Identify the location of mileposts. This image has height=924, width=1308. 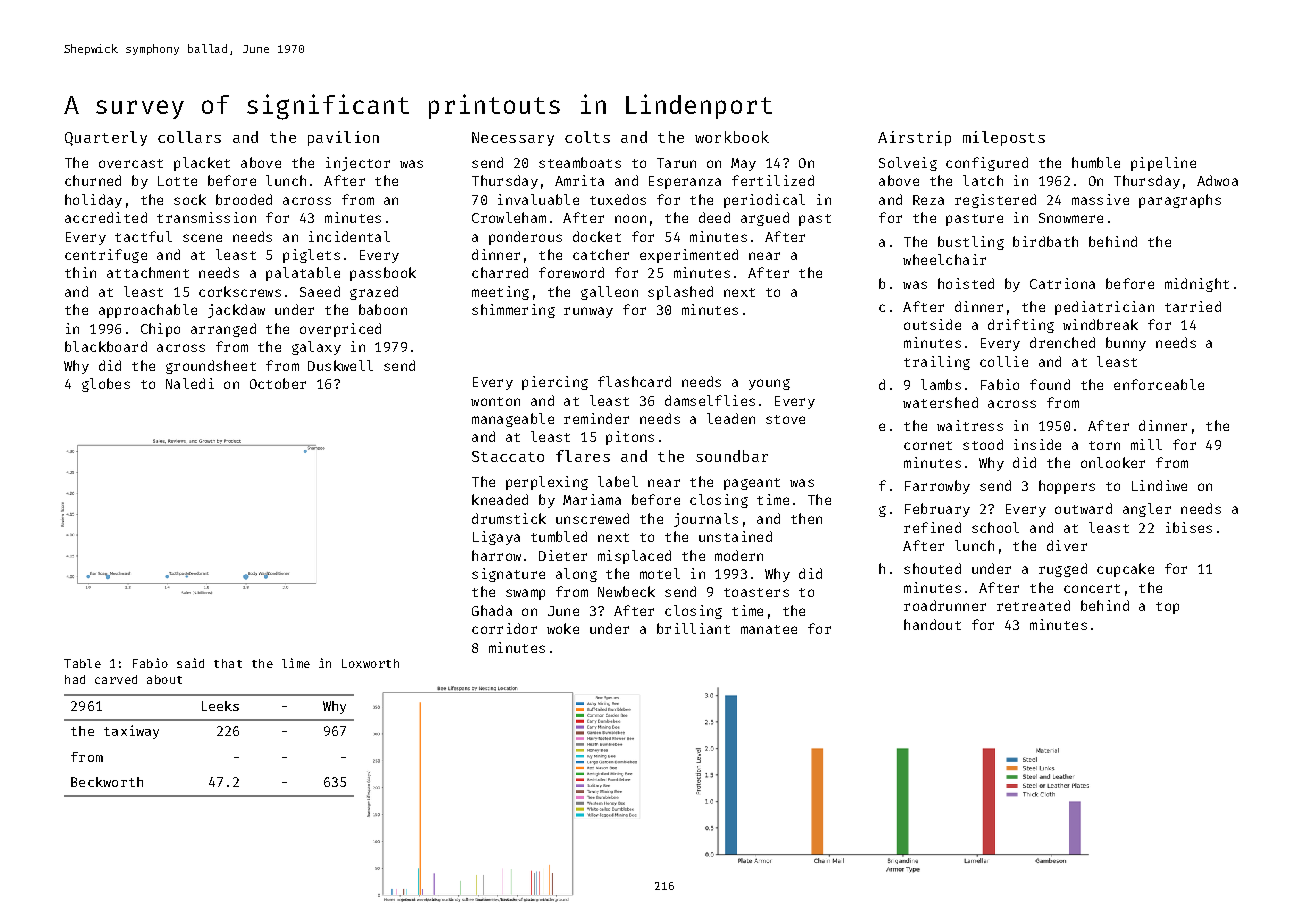
(1004, 138).
